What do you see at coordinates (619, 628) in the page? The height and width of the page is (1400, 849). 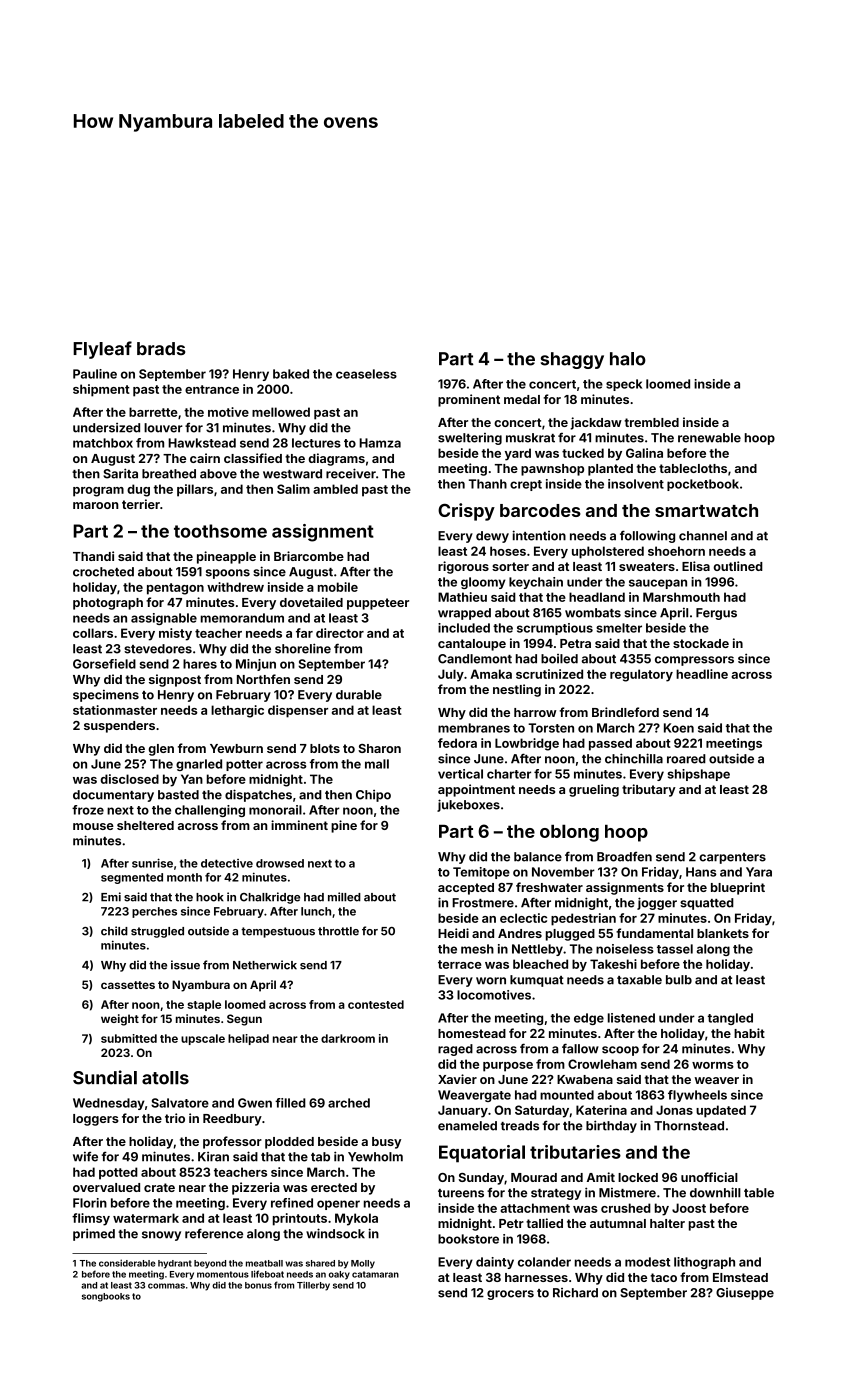 I see `smelter` at bounding box center [619, 628].
